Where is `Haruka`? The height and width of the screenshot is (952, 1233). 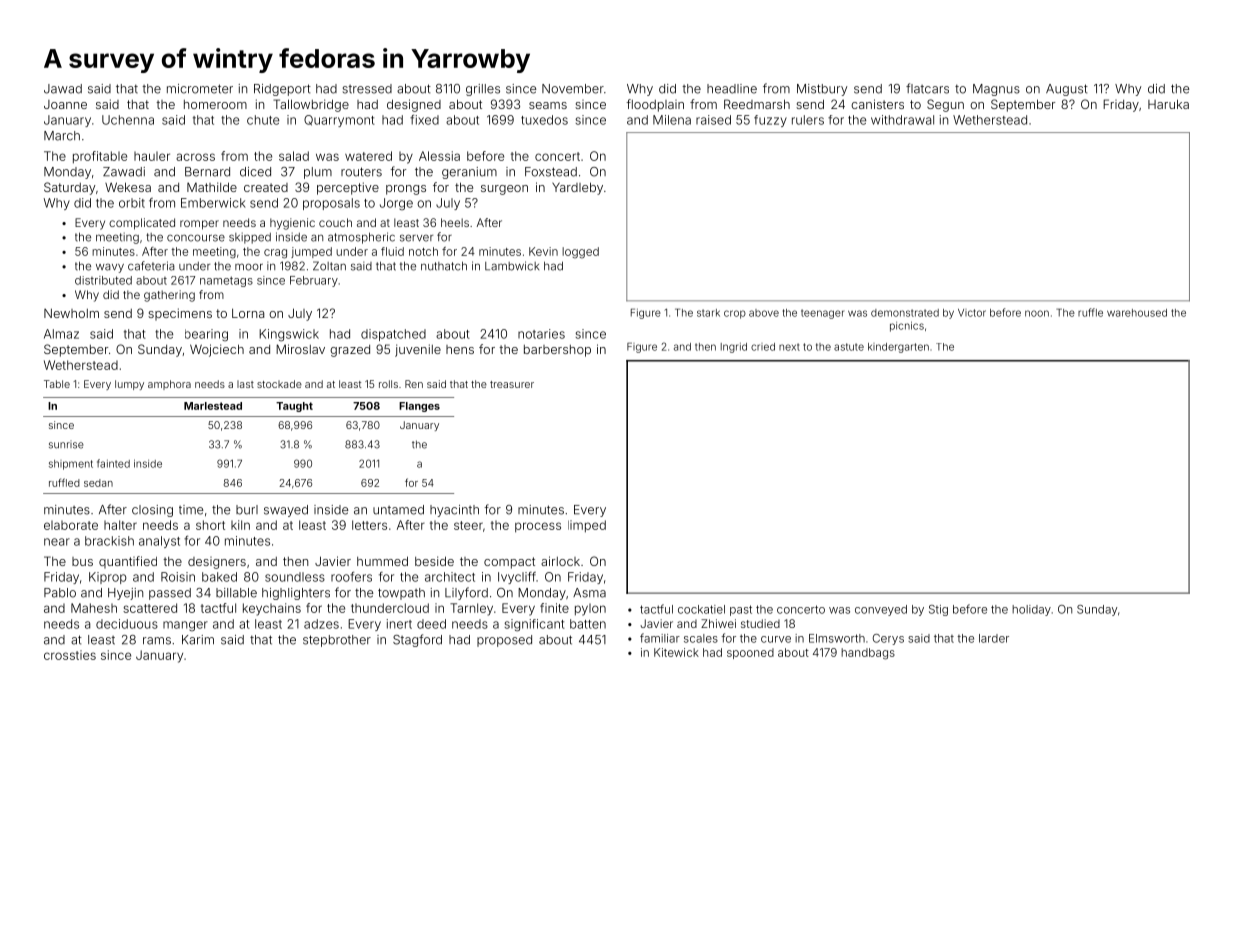
Haruka is located at coordinates (1168, 104).
